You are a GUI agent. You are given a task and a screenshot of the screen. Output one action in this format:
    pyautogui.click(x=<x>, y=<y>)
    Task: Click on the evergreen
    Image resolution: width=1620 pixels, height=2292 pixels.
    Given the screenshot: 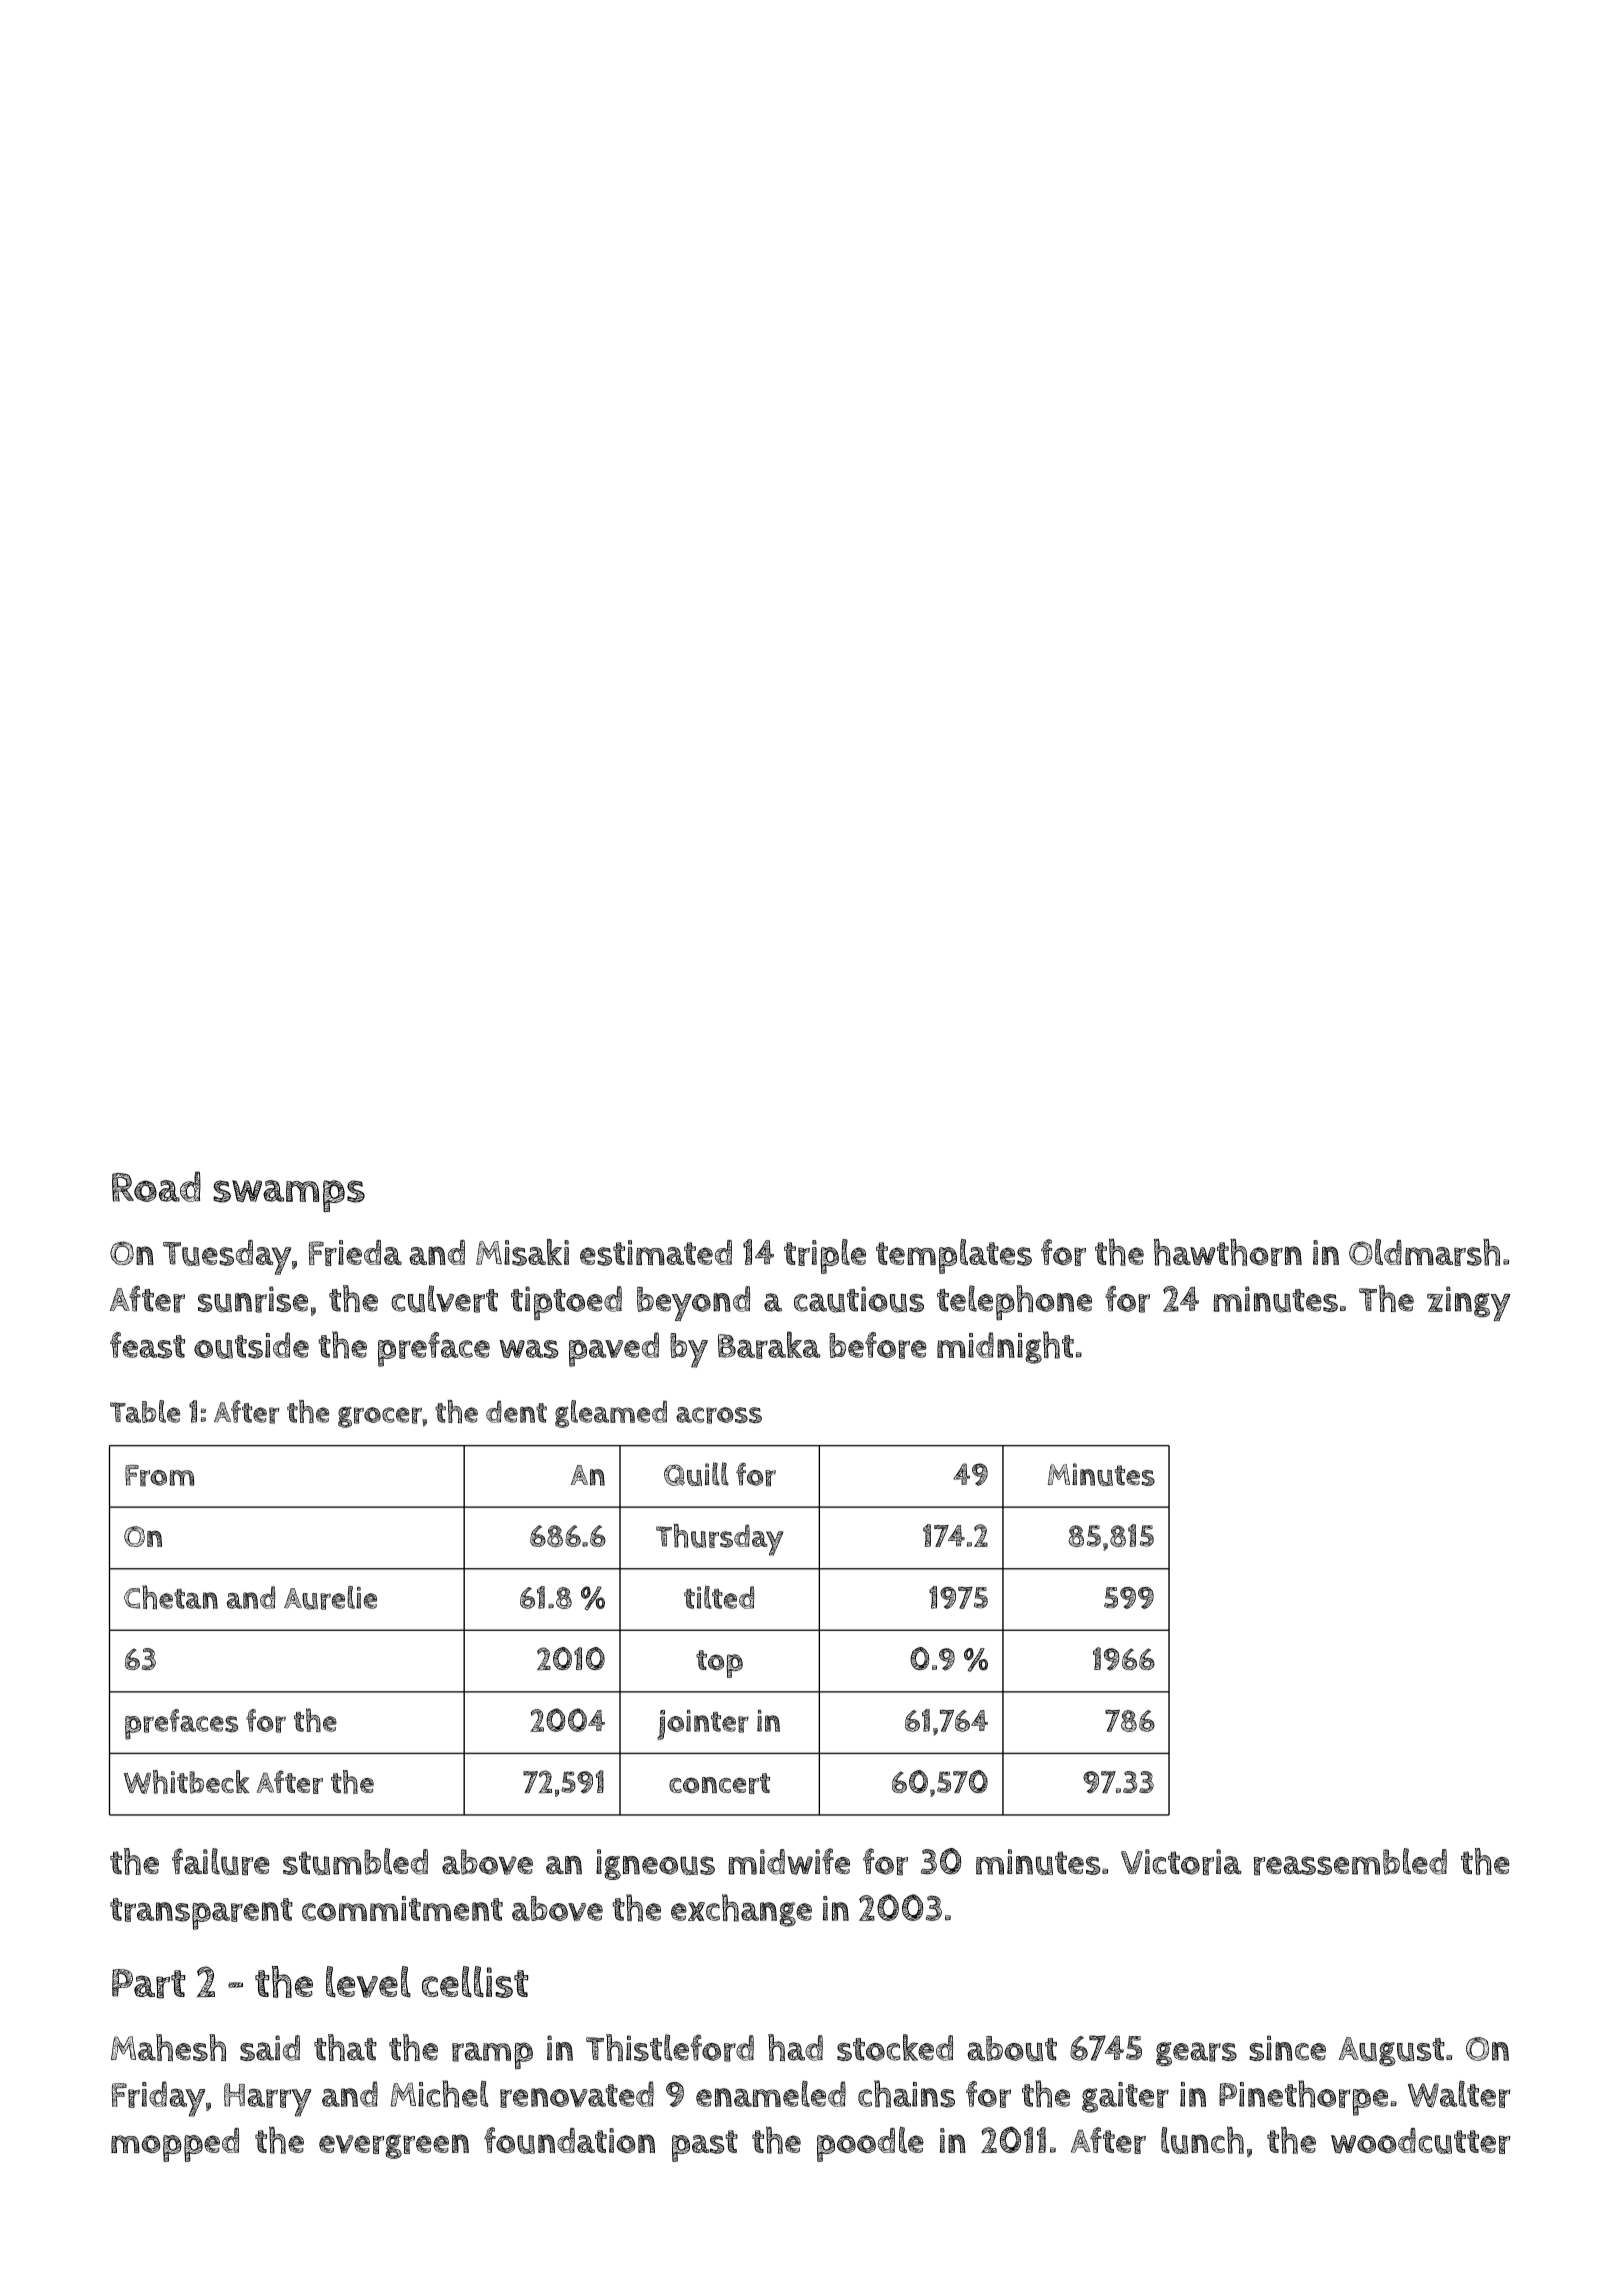 What is the action you would take?
    pyautogui.click(x=394, y=2146)
